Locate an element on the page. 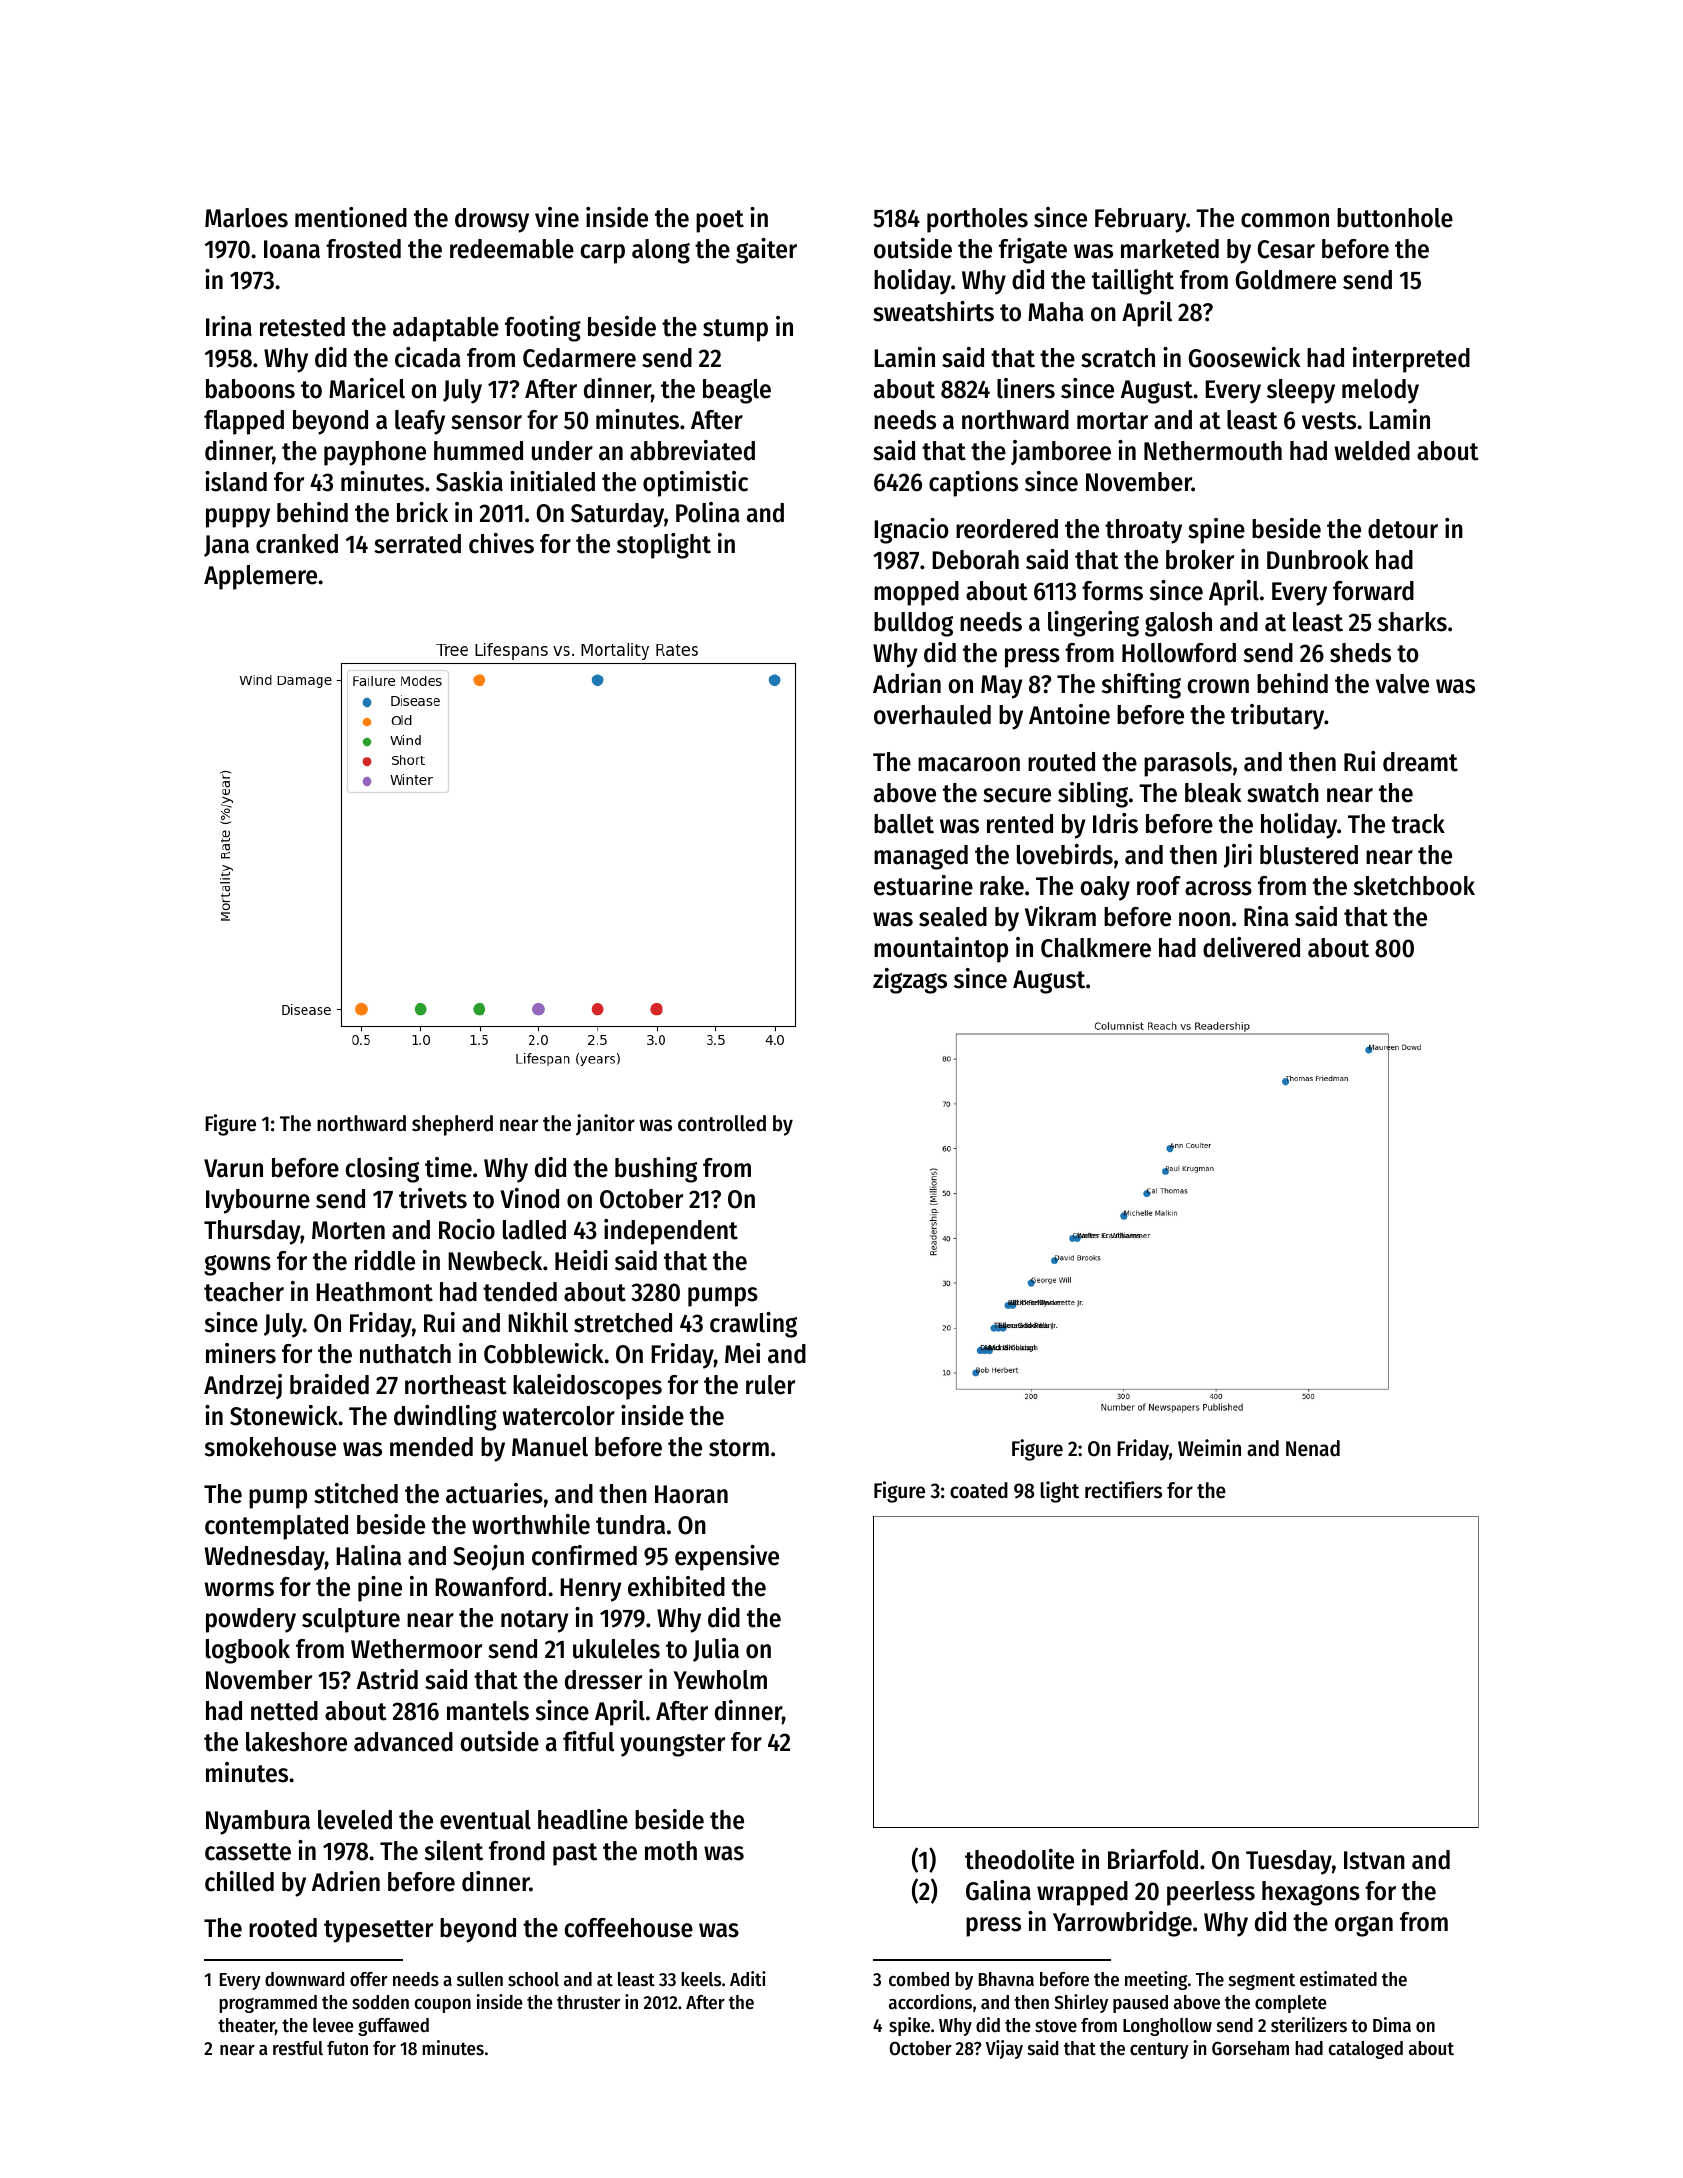  zigzags is located at coordinates (910, 981).
